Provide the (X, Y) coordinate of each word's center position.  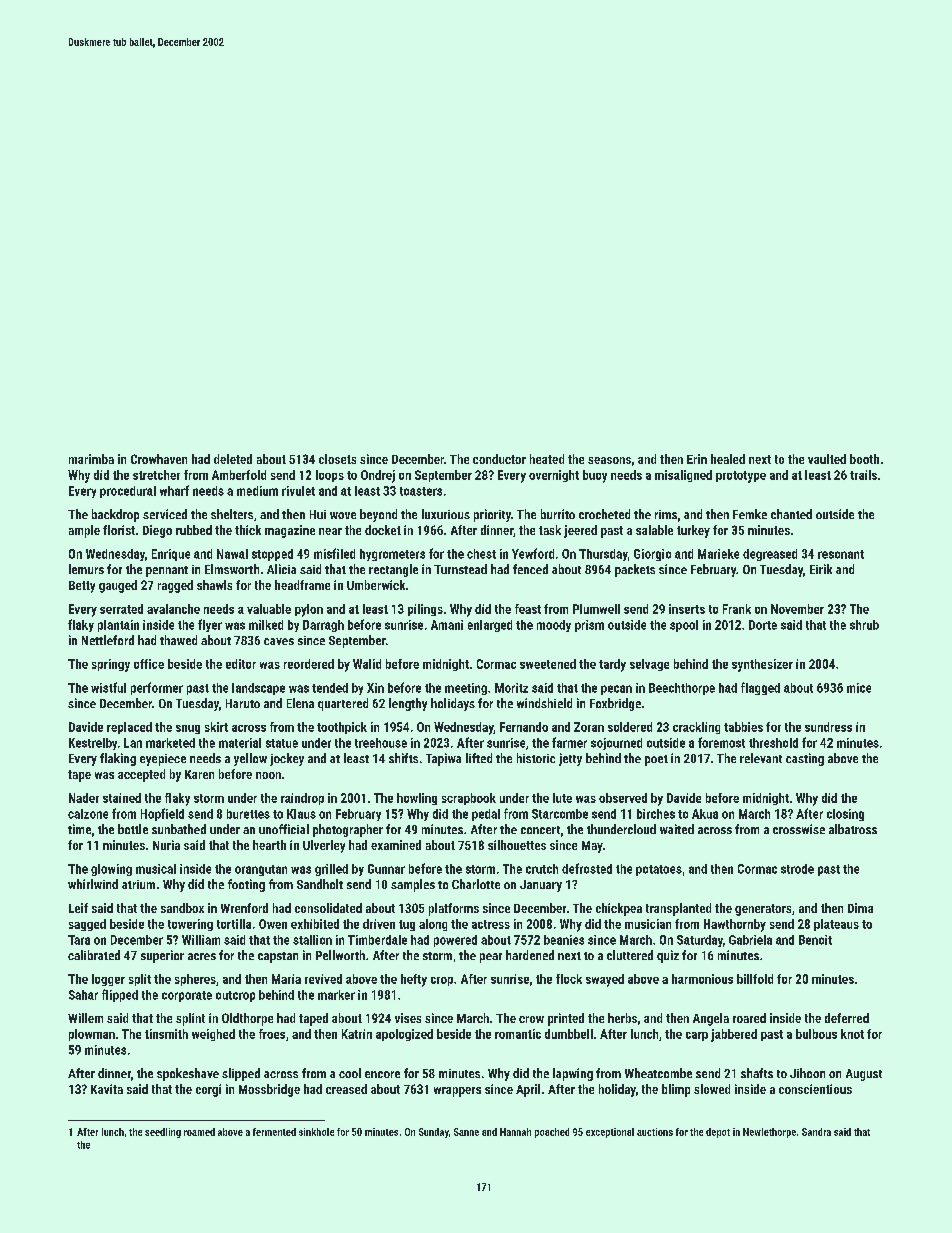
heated (547, 459)
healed (728, 459)
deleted (233, 459)
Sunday (434, 1133)
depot (718, 1133)
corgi (208, 1090)
